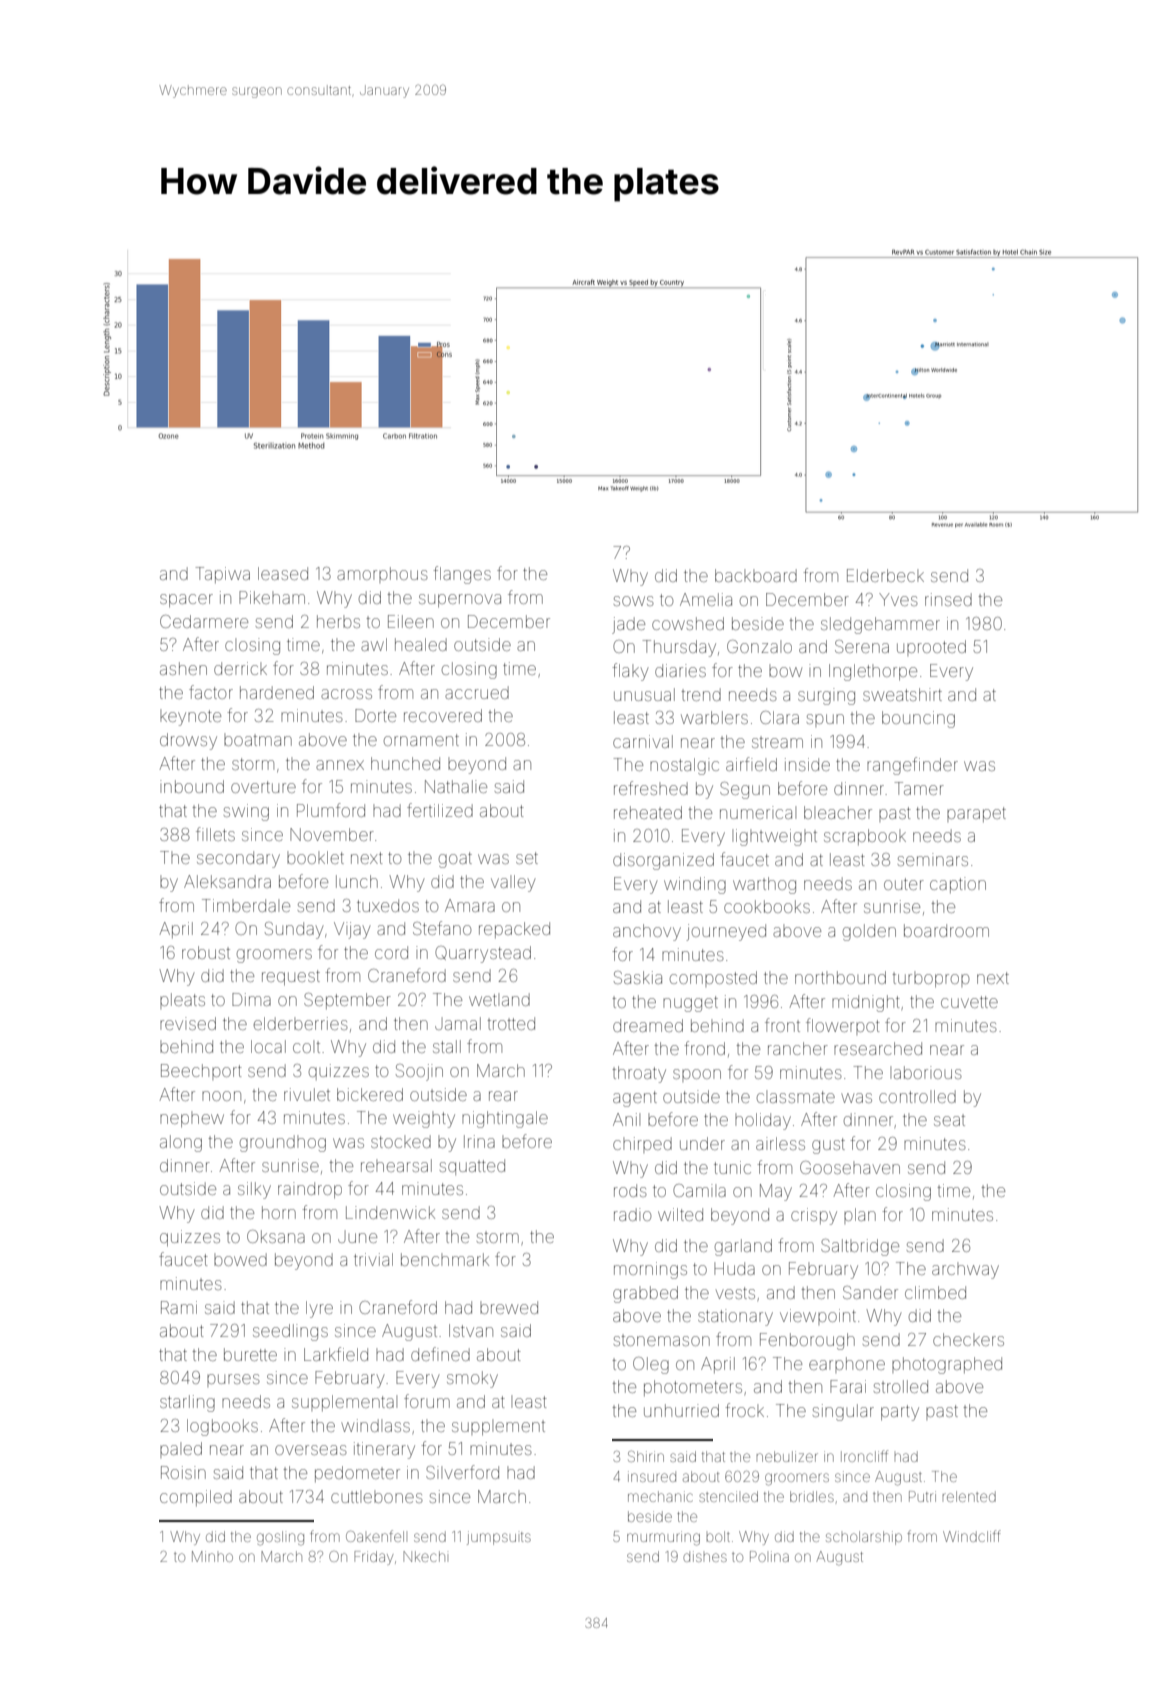  What do you see at coordinates (933, 859) in the image?
I see `seminars` at bounding box center [933, 859].
